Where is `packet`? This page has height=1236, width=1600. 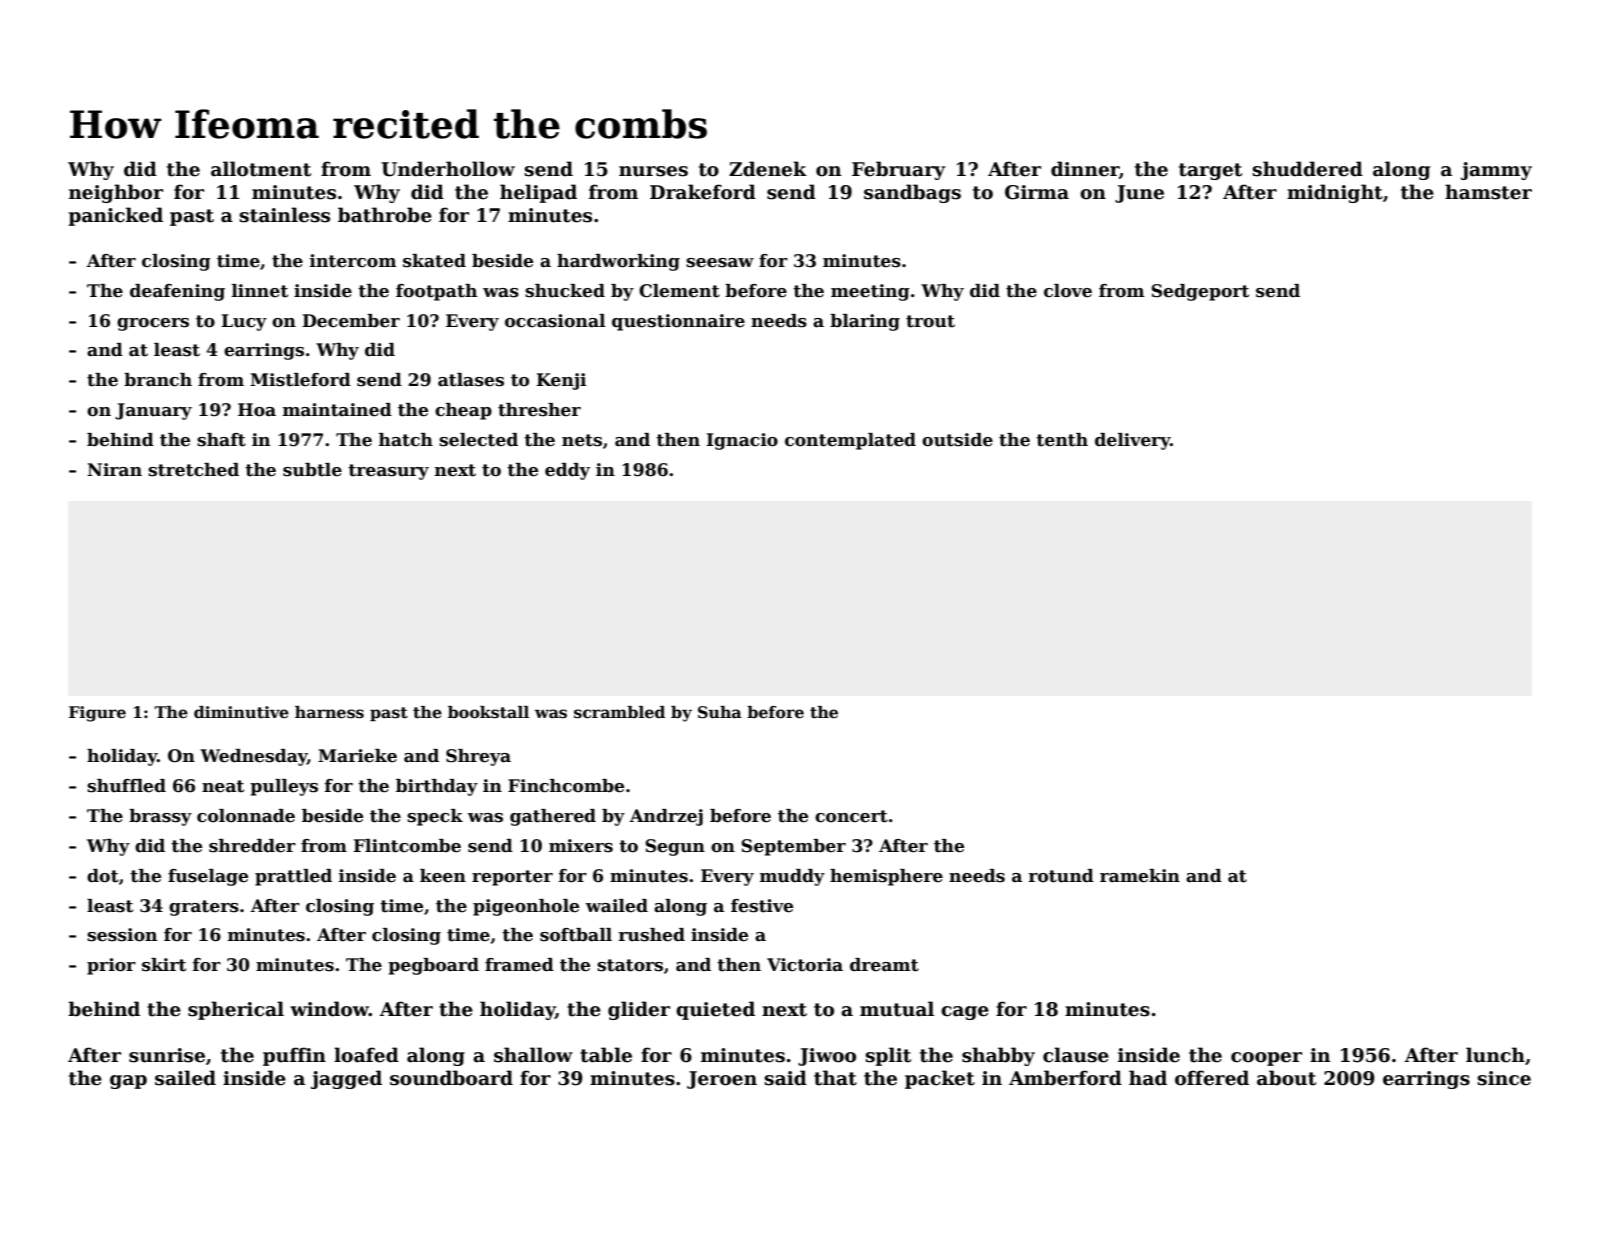
packet is located at coordinates (940, 1079).
